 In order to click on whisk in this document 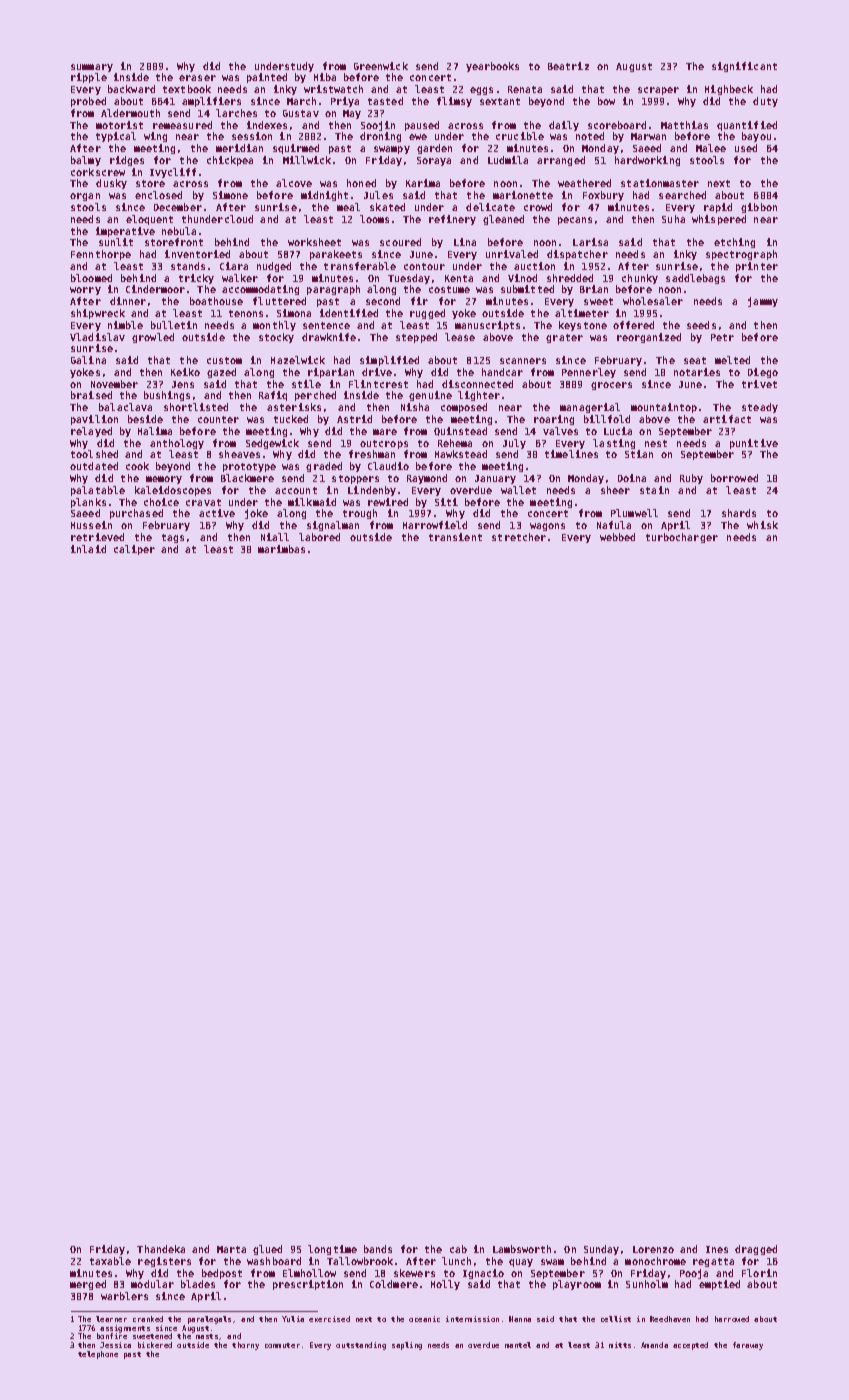, I will do `click(762, 525)`.
